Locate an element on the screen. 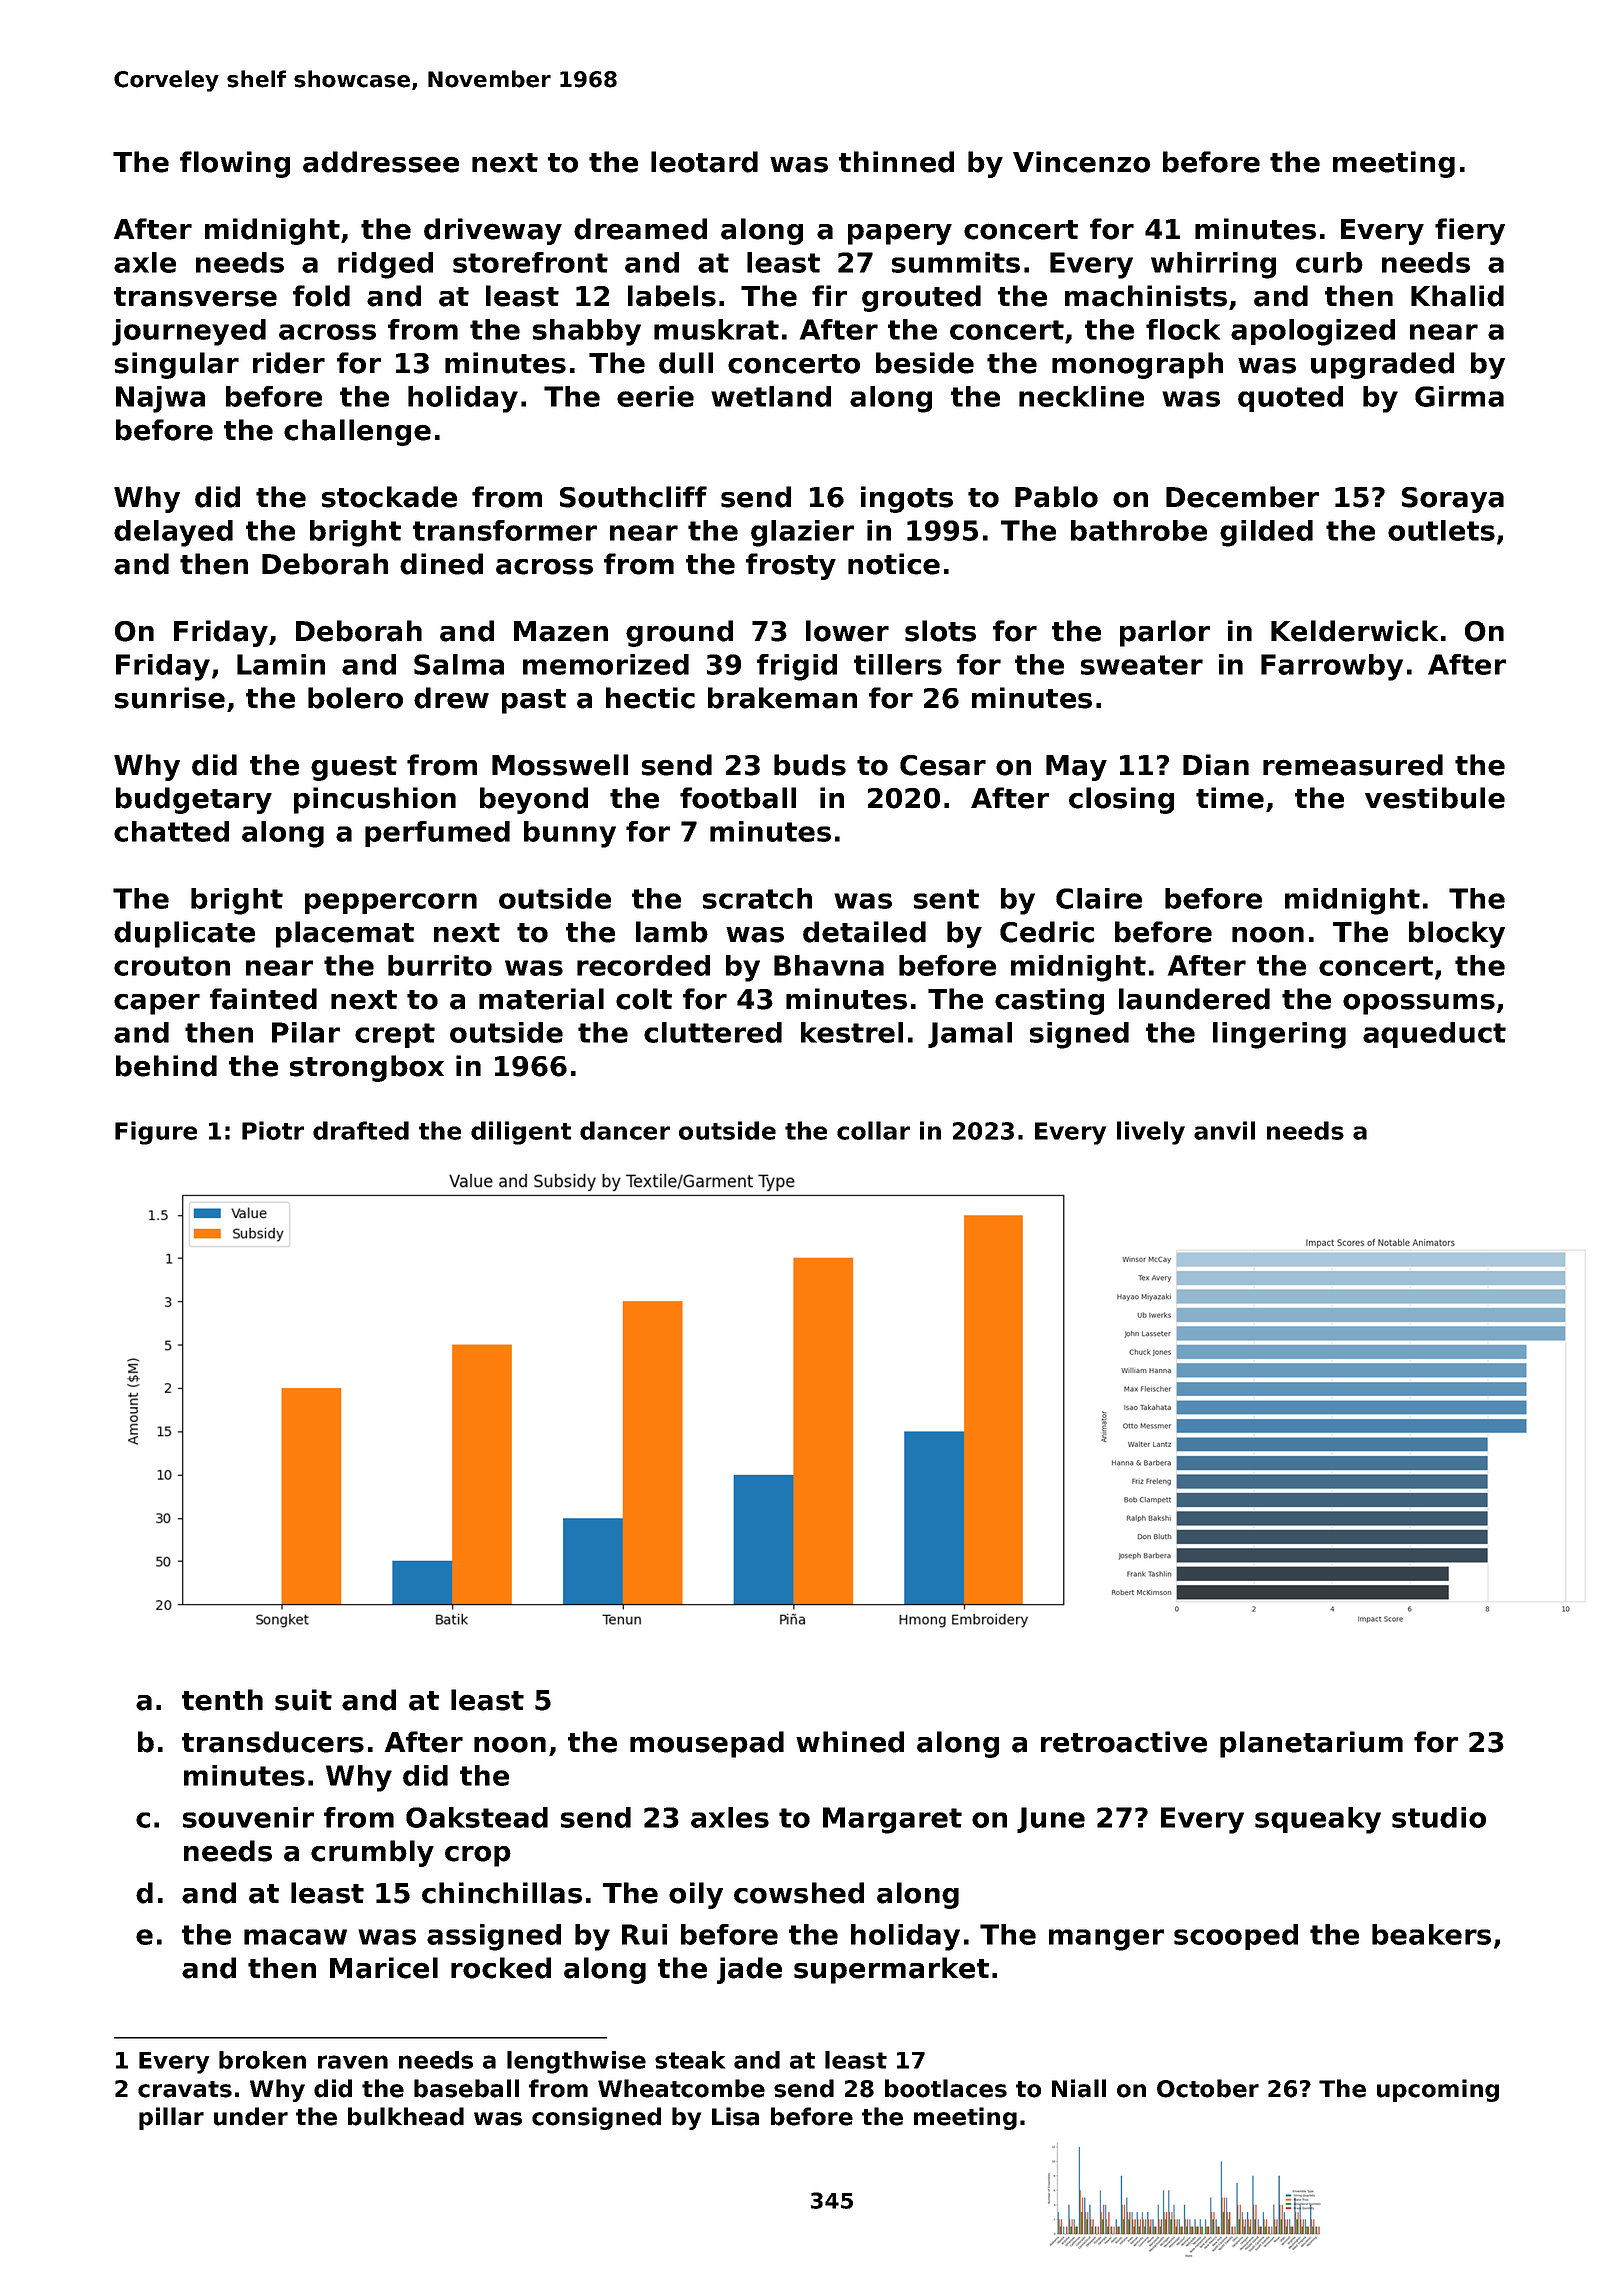  football is located at coordinates (738, 798).
